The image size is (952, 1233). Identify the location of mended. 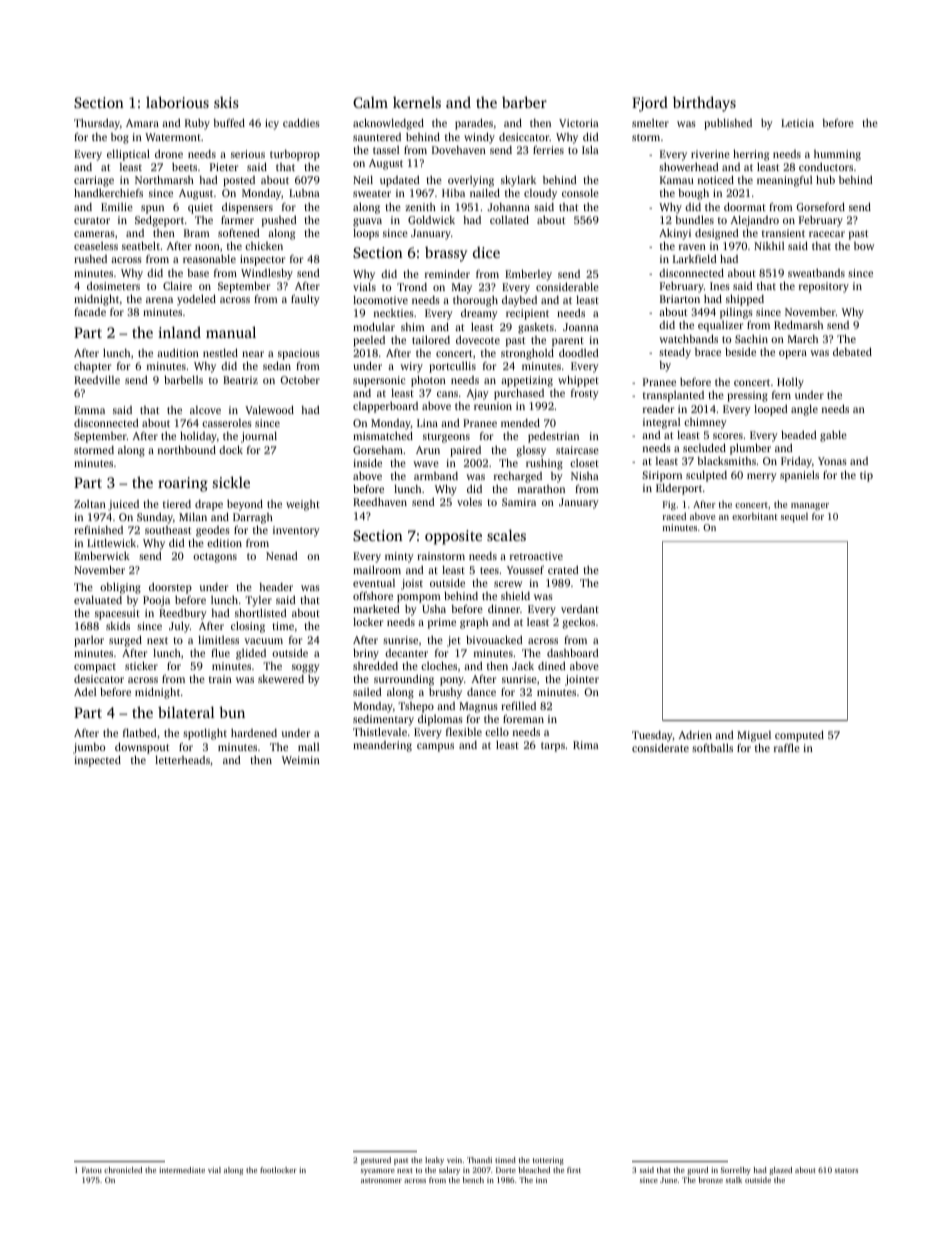
(520, 422).
